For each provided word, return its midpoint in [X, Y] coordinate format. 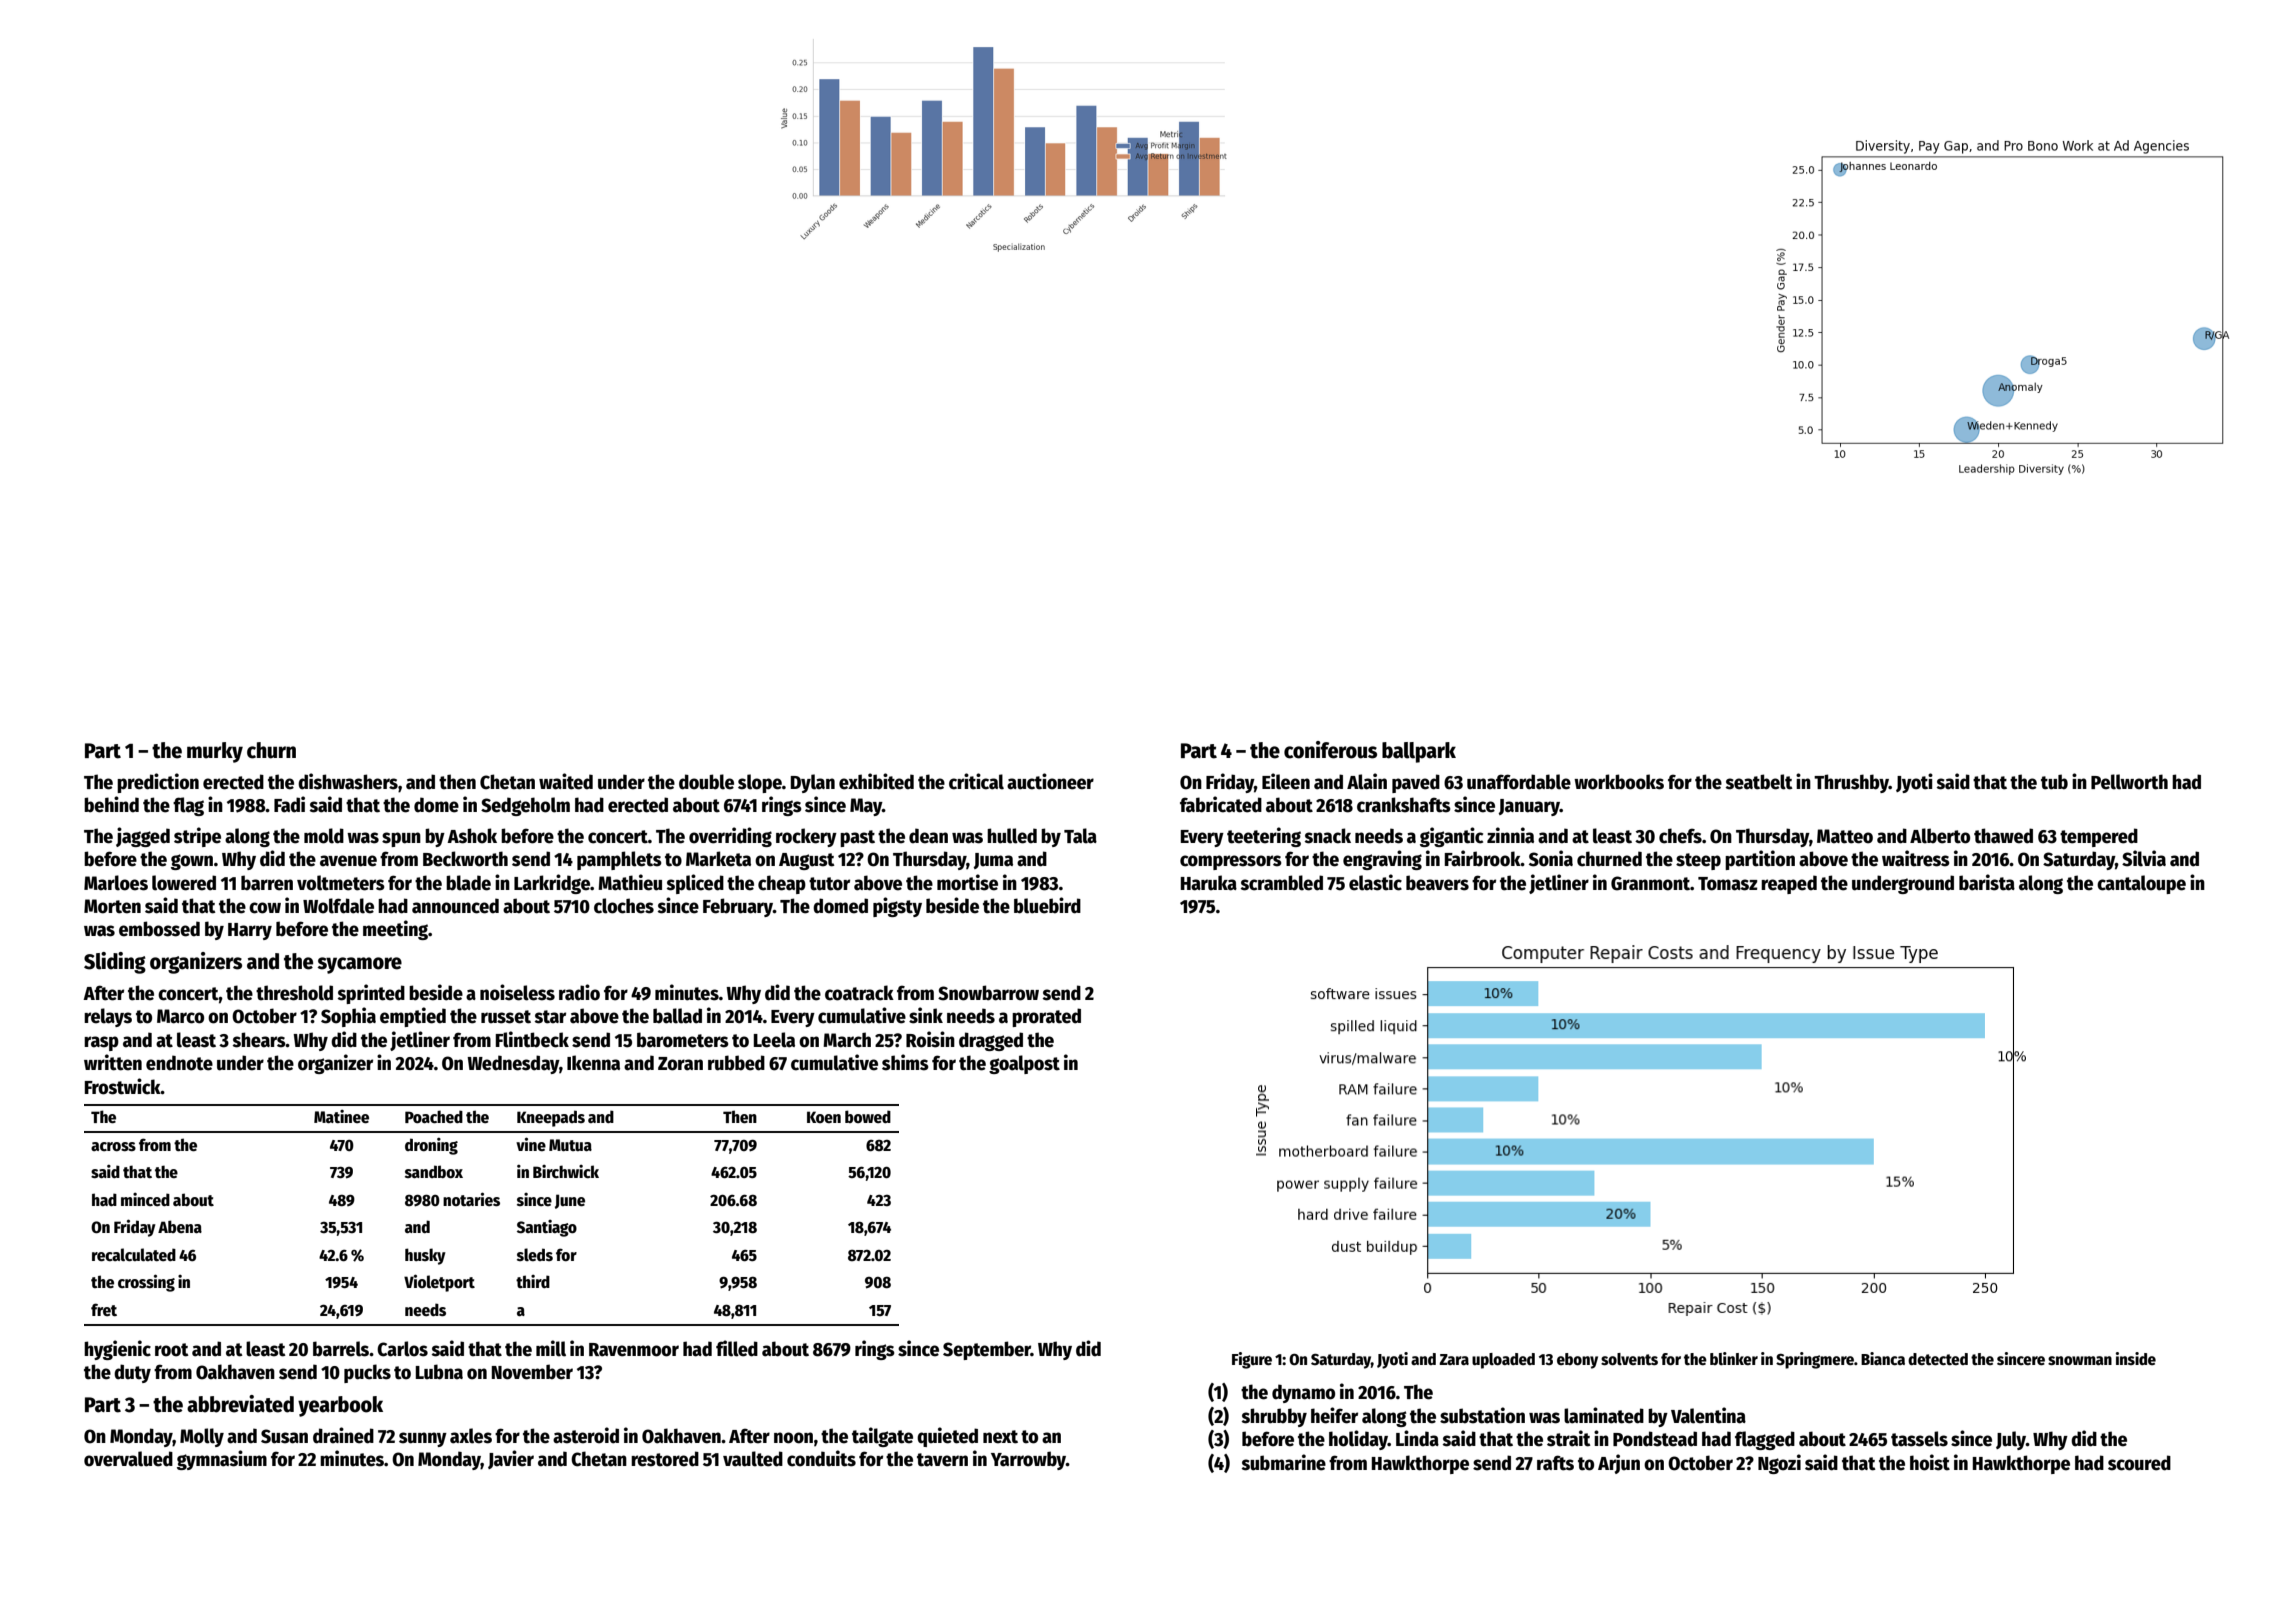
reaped [1789, 884]
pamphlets [619, 860]
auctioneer [1050, 781]
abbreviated [240, 1404]
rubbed [736, 1063]
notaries [471, 1199]
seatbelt [1759, 782]
